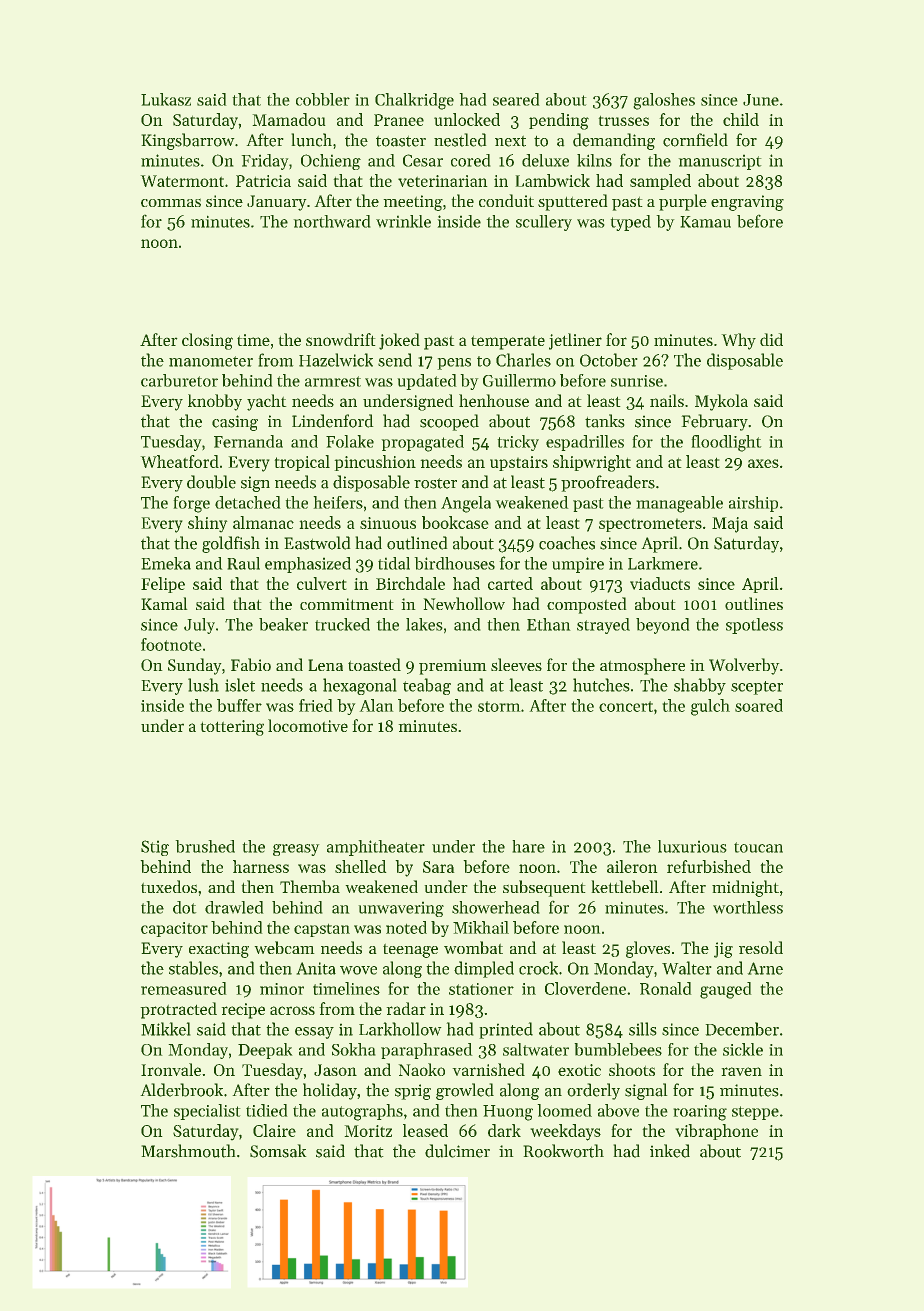 This image has width=924, height=1311. What do you see at coordinates (166, 99) in the image?
I see `Lukasz` at bounding box center [166, 99].
